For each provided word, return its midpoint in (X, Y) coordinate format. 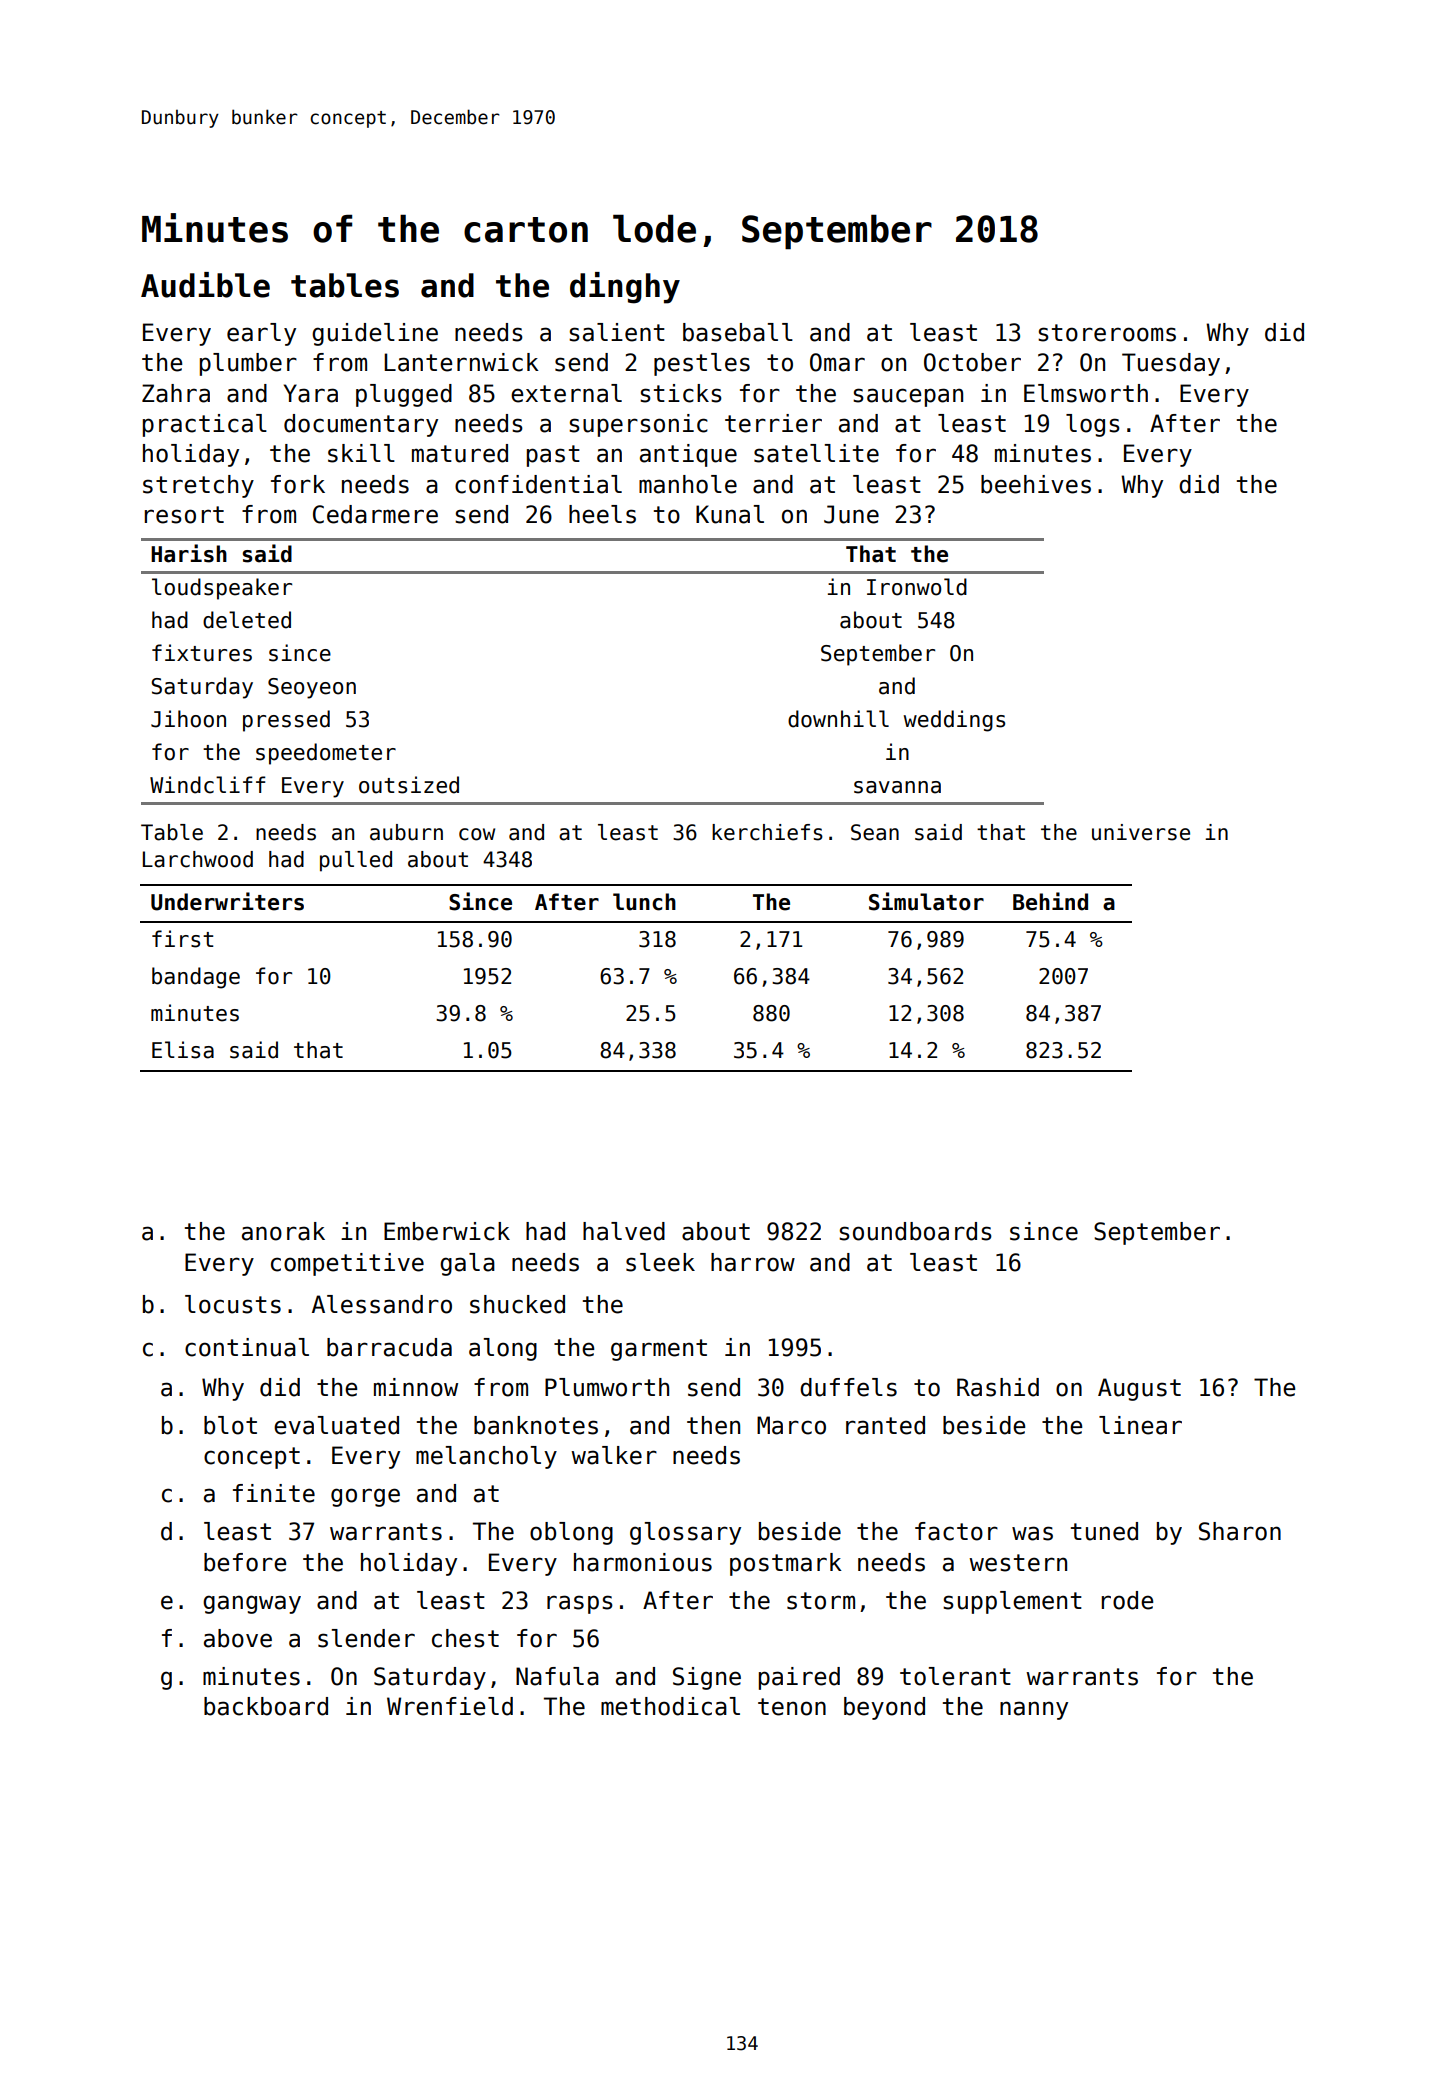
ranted (885, 1425)
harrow (753, 1262)
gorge (365, 1497)
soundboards (915, 1231)
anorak (283, 1231)
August (1139, 1389)
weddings (954, 721)
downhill (838, 719)
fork (298, 484)
